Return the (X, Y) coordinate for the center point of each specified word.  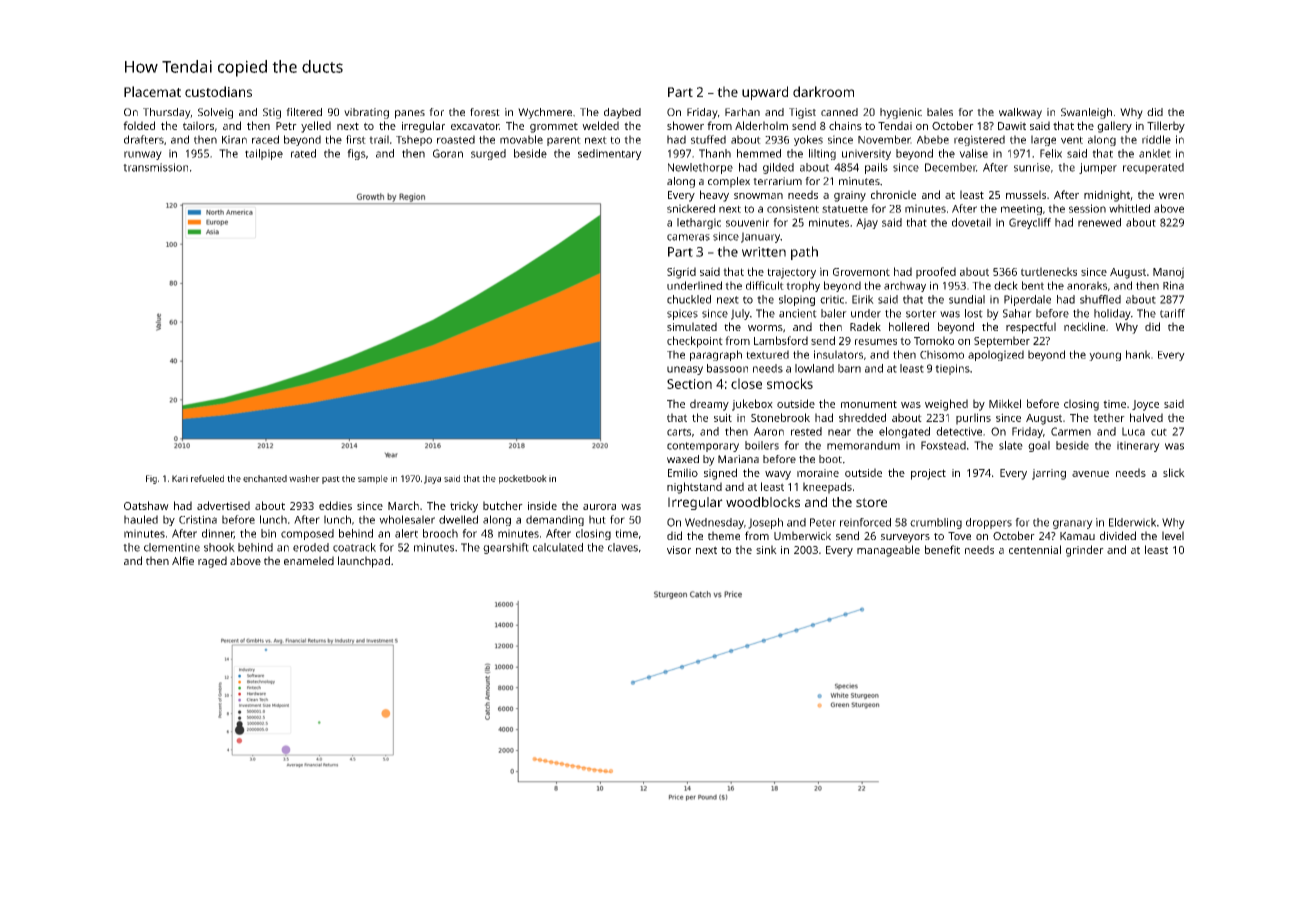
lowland (814, 368)
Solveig (215, 113)
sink (766, 549)
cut (1159, 432)
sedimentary (610, 154)
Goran (448, 153)
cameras (688, 237)
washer (304, 478)
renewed (1099, 222)
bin (268, 533)
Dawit (1012, 126)
